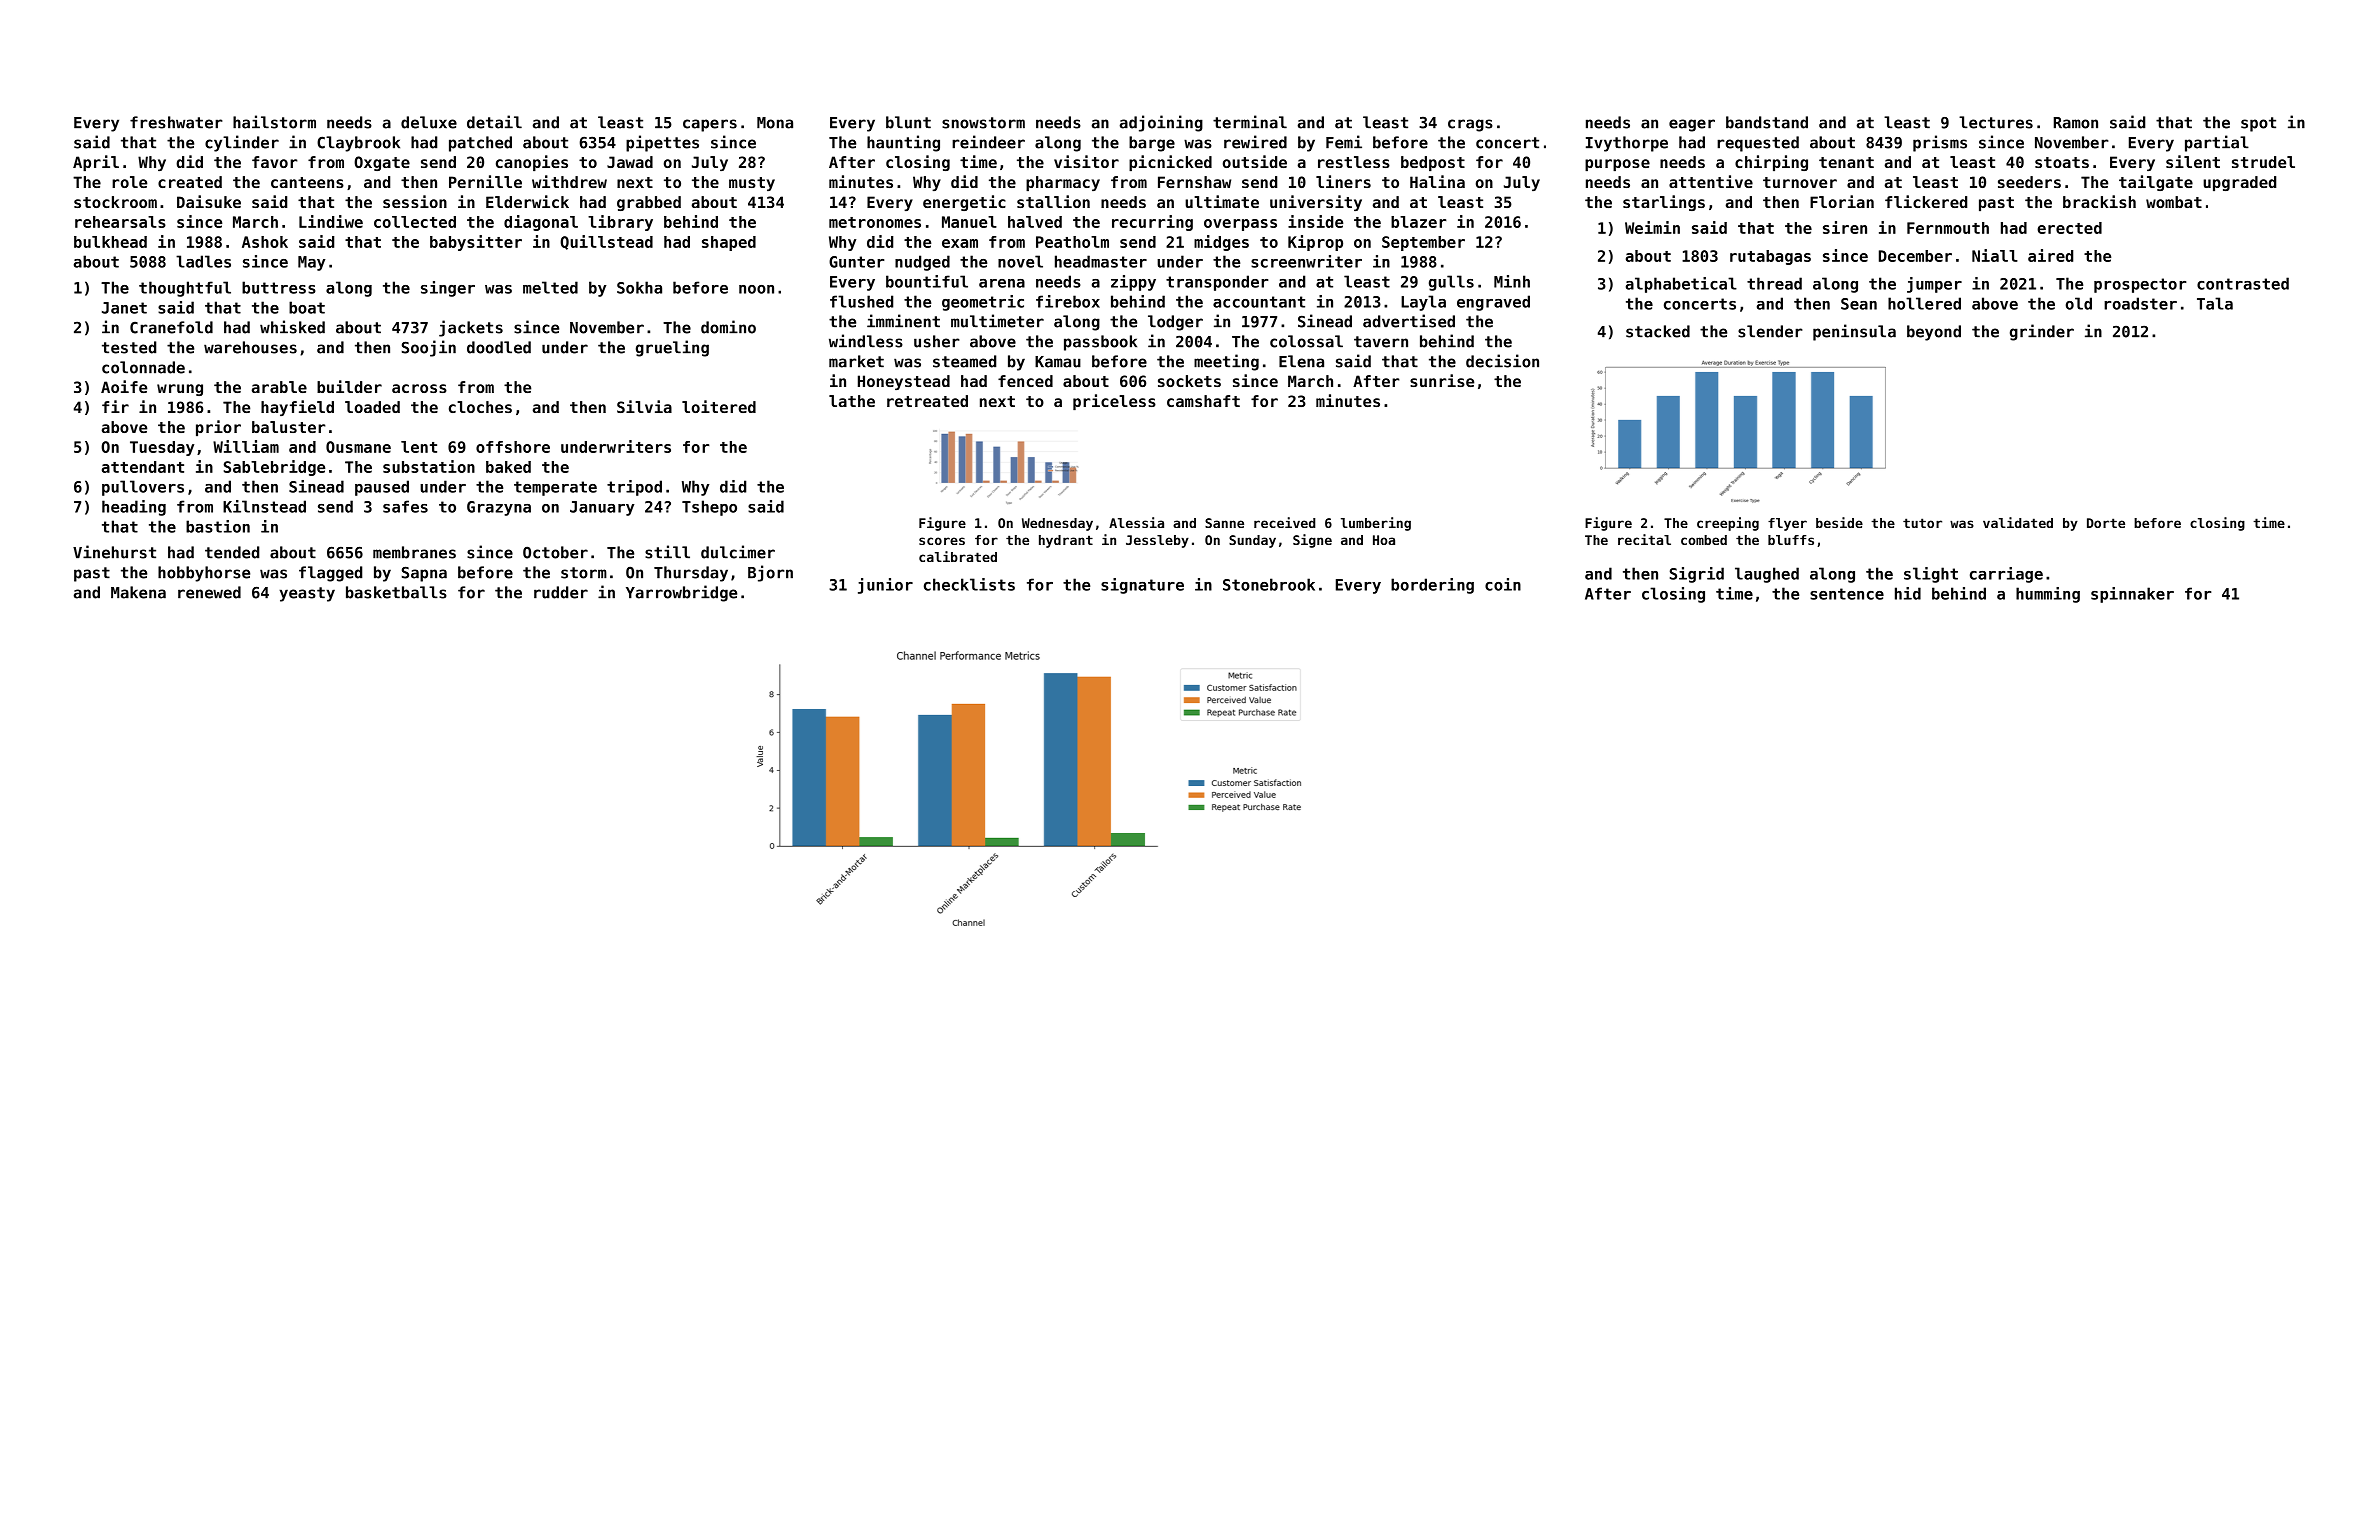 Image resolution: width=2380 pixels, height=1540 pixels. Describe the element at coordinates (1767, 122) in the screenshot. I see `bandstand` at that location.
